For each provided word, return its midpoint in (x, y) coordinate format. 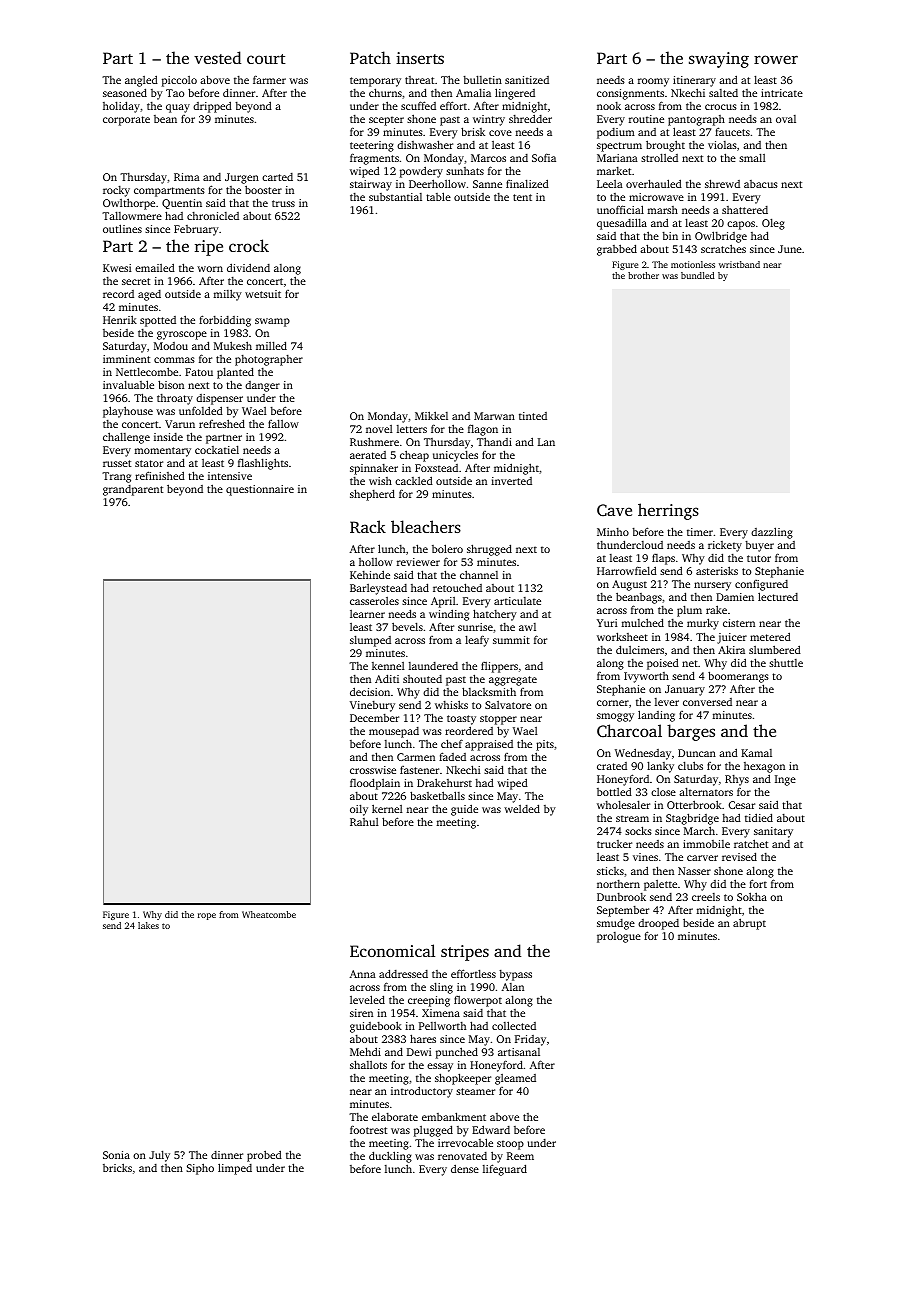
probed (264, 1156)
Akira (731, 649)
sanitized (527, 80)
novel (379, 429)
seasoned (125, 92)
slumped (370, 641)
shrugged (489, 550)
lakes (148, 925)
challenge (126, 438)
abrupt (749, 924)
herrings (668, 511)
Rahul (364, 822)
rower (776, 59)
